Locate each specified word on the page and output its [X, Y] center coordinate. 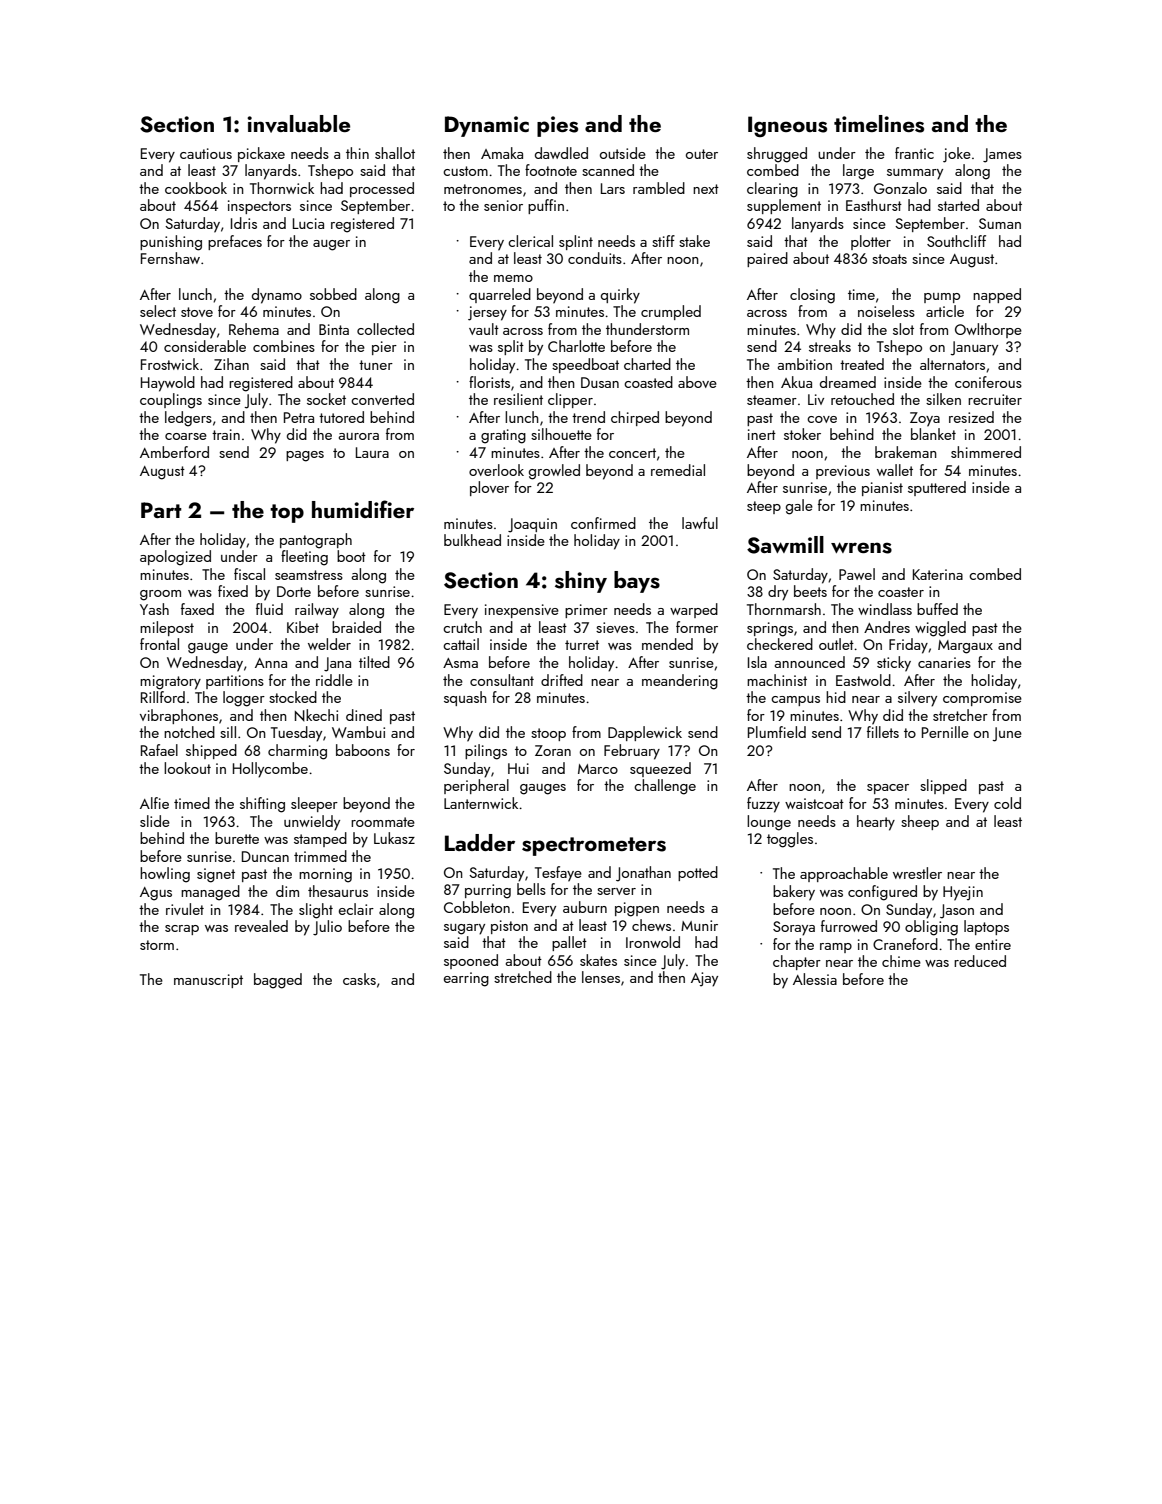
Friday [908, 646]
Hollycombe [270, 770]
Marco [598, 769]
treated [862, 364]
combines [284, 346]
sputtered [937, 488]
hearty [876, 823]
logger [244, 699]
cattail [461, 644]
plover [489, 488]
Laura [372, 452]
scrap [182, 930]
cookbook [196, 188]
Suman [1000, 223]
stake [694, 241]
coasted [648, 382]
